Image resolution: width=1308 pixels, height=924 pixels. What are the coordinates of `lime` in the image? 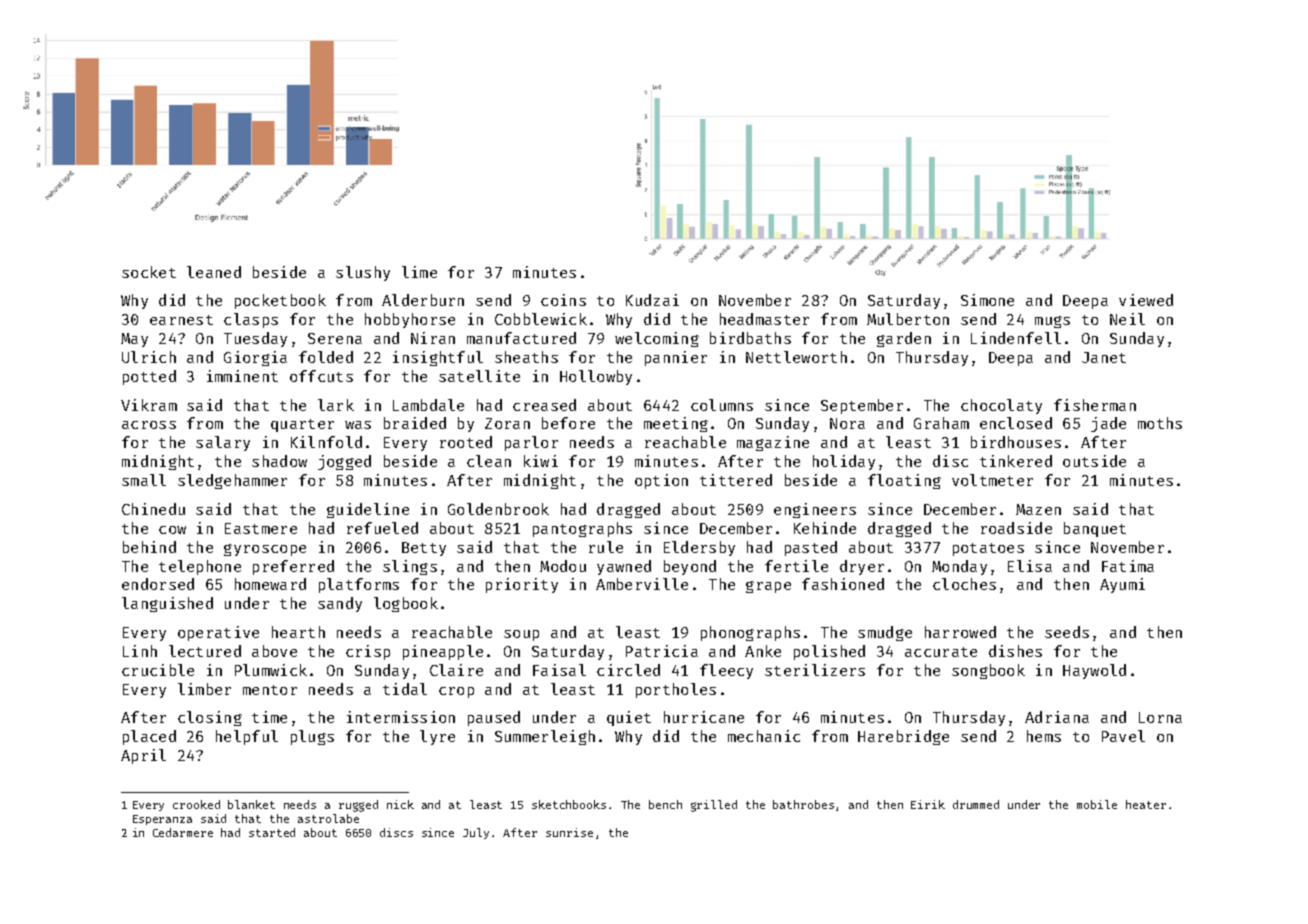 It's located at (419, 272).
